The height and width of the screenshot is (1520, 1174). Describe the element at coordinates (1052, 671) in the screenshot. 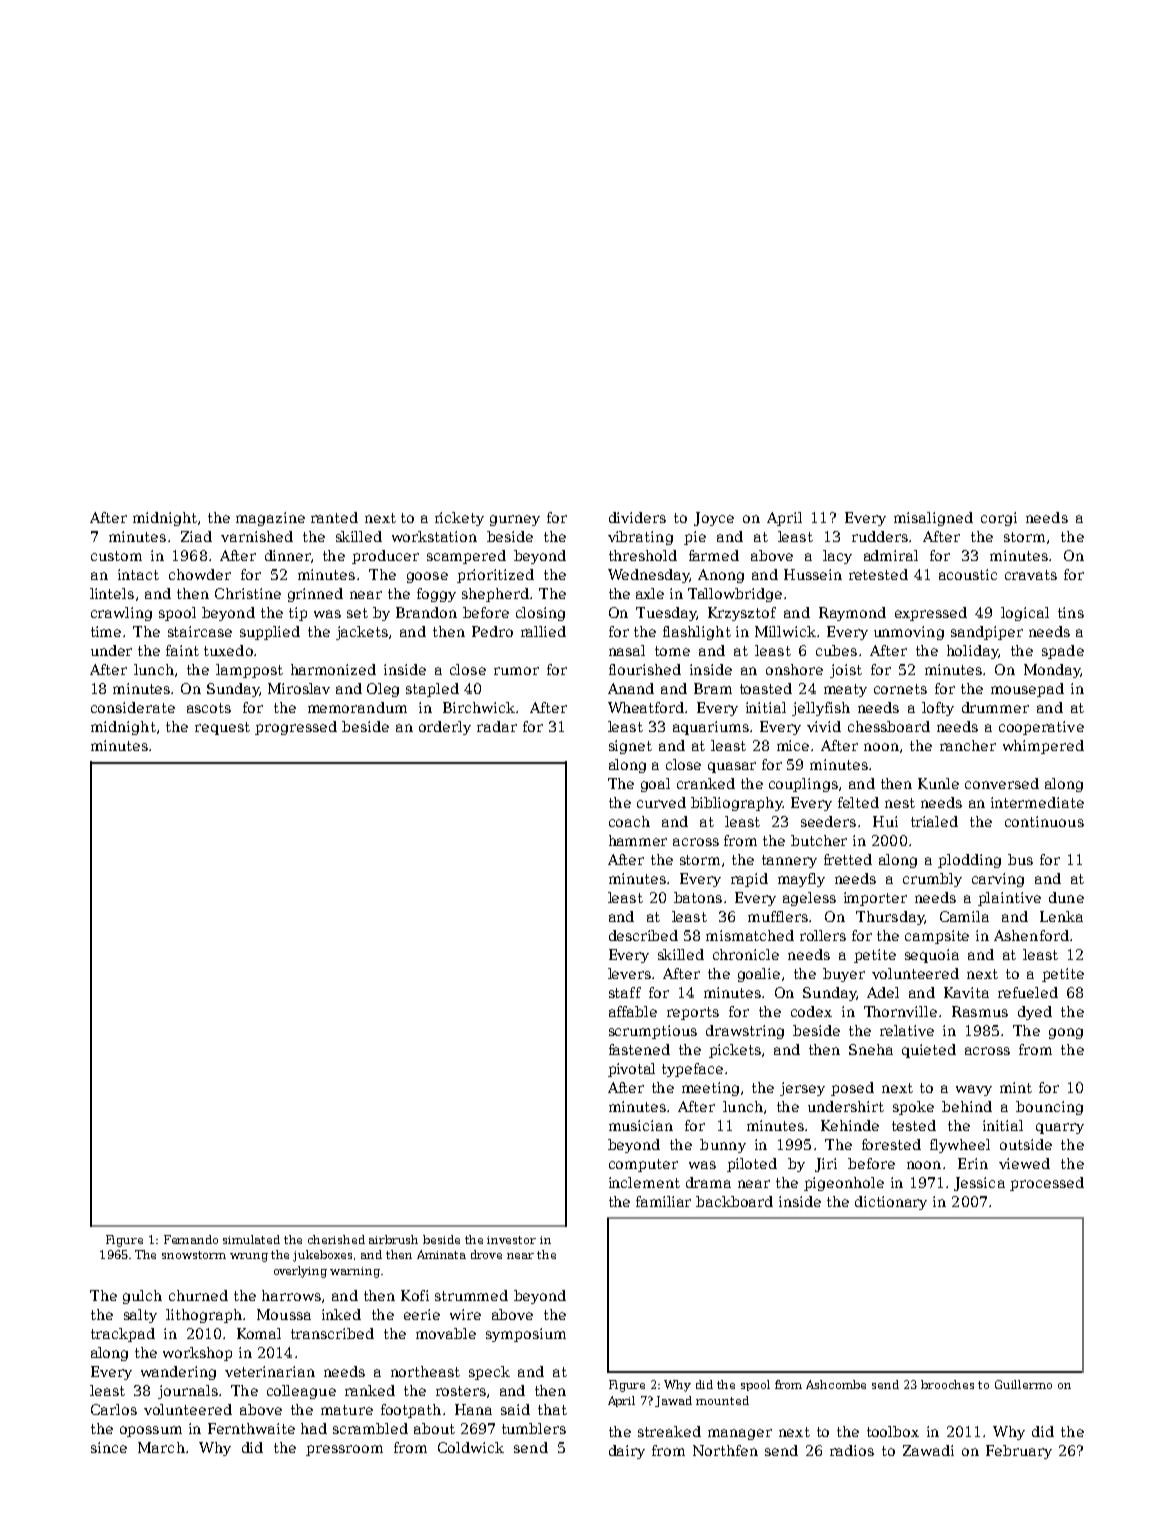

I see `Monday` at that location.
